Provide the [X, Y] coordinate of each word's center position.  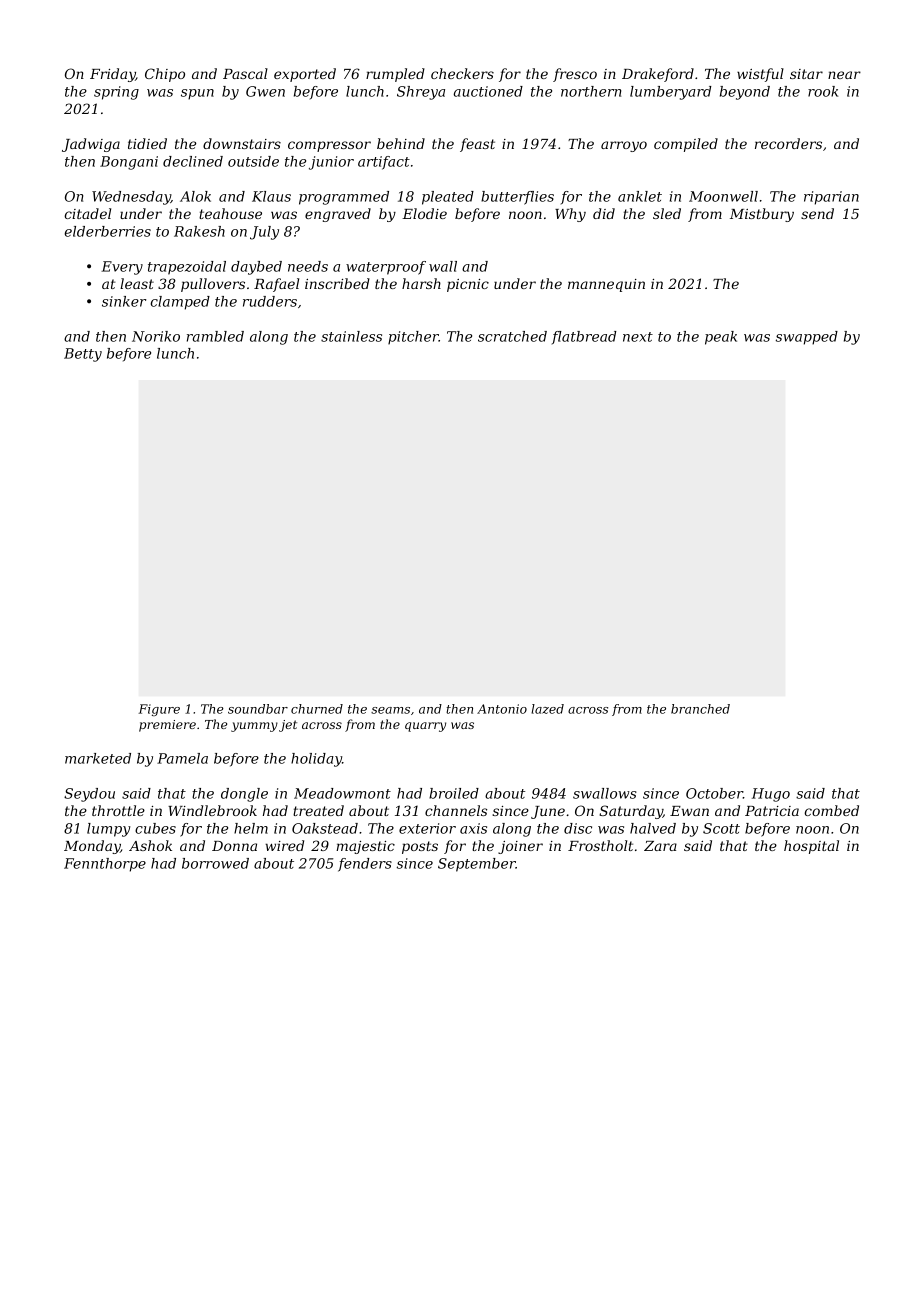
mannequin [606, 285]
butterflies [517, 198]
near [844, 75]
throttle [118, 810]
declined [193, 161]
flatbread [584, 337]
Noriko [156, 336]
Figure [159, 710]
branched [700, 709]
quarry [425, 727]
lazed [547, 709]
